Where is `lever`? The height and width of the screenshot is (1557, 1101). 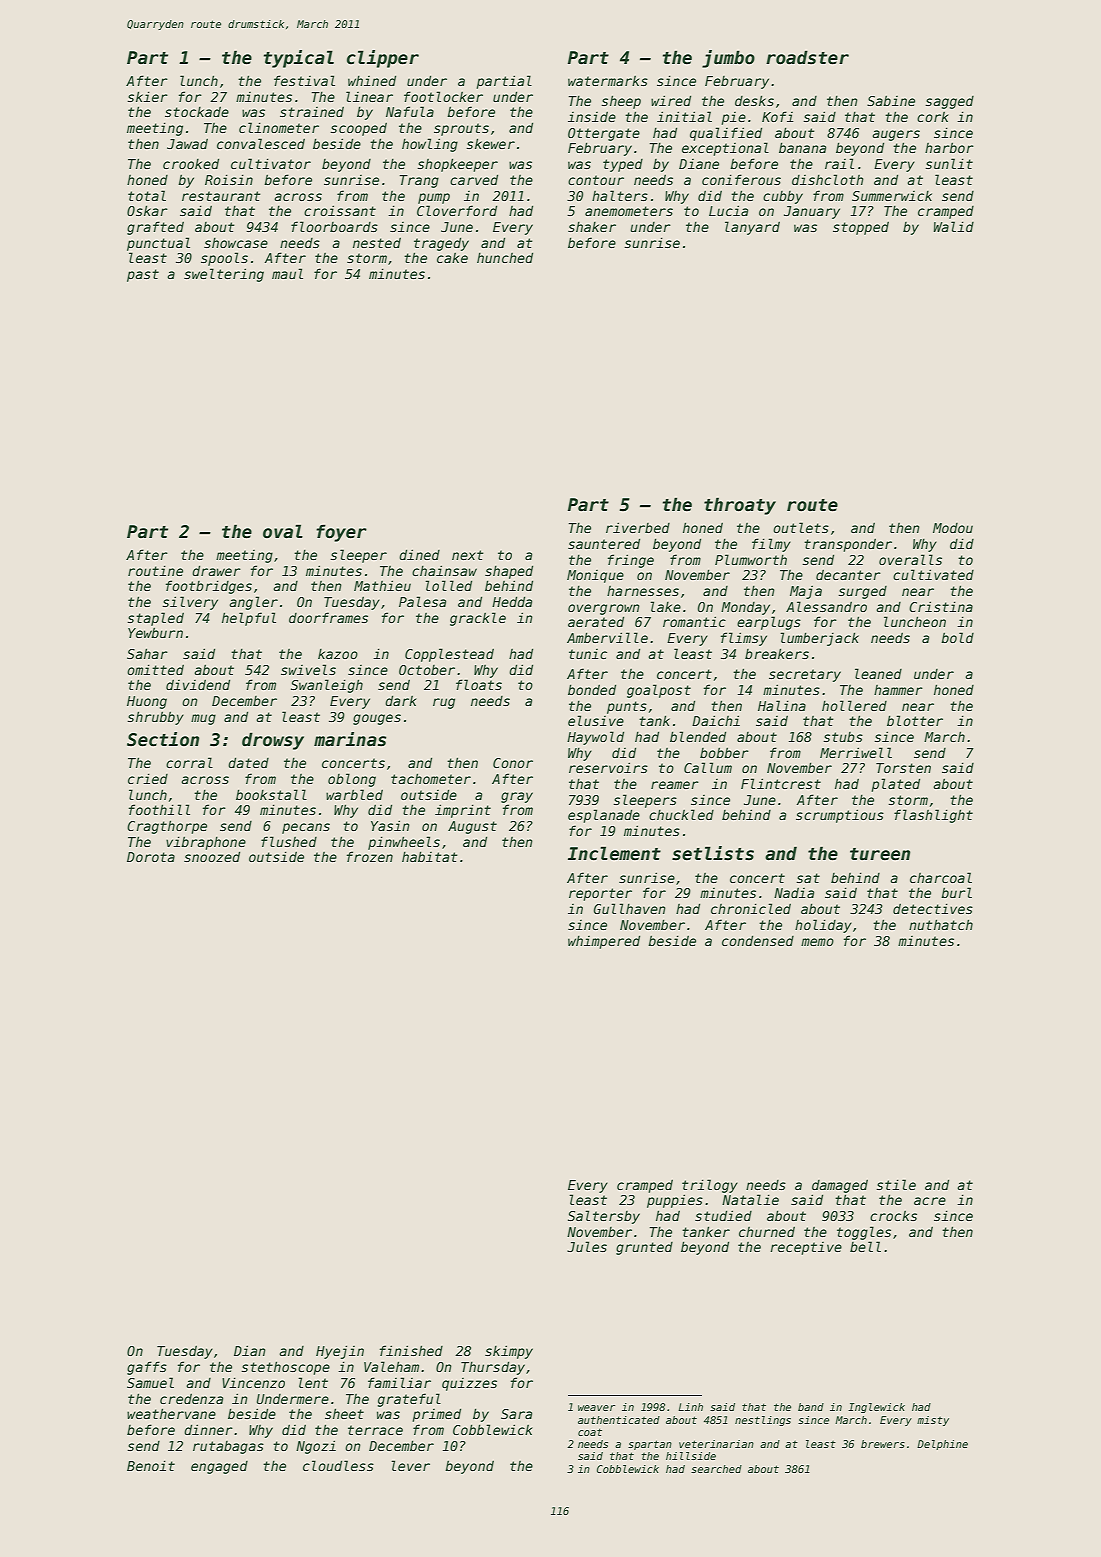 lever is located at coordinates (411, 1465).
